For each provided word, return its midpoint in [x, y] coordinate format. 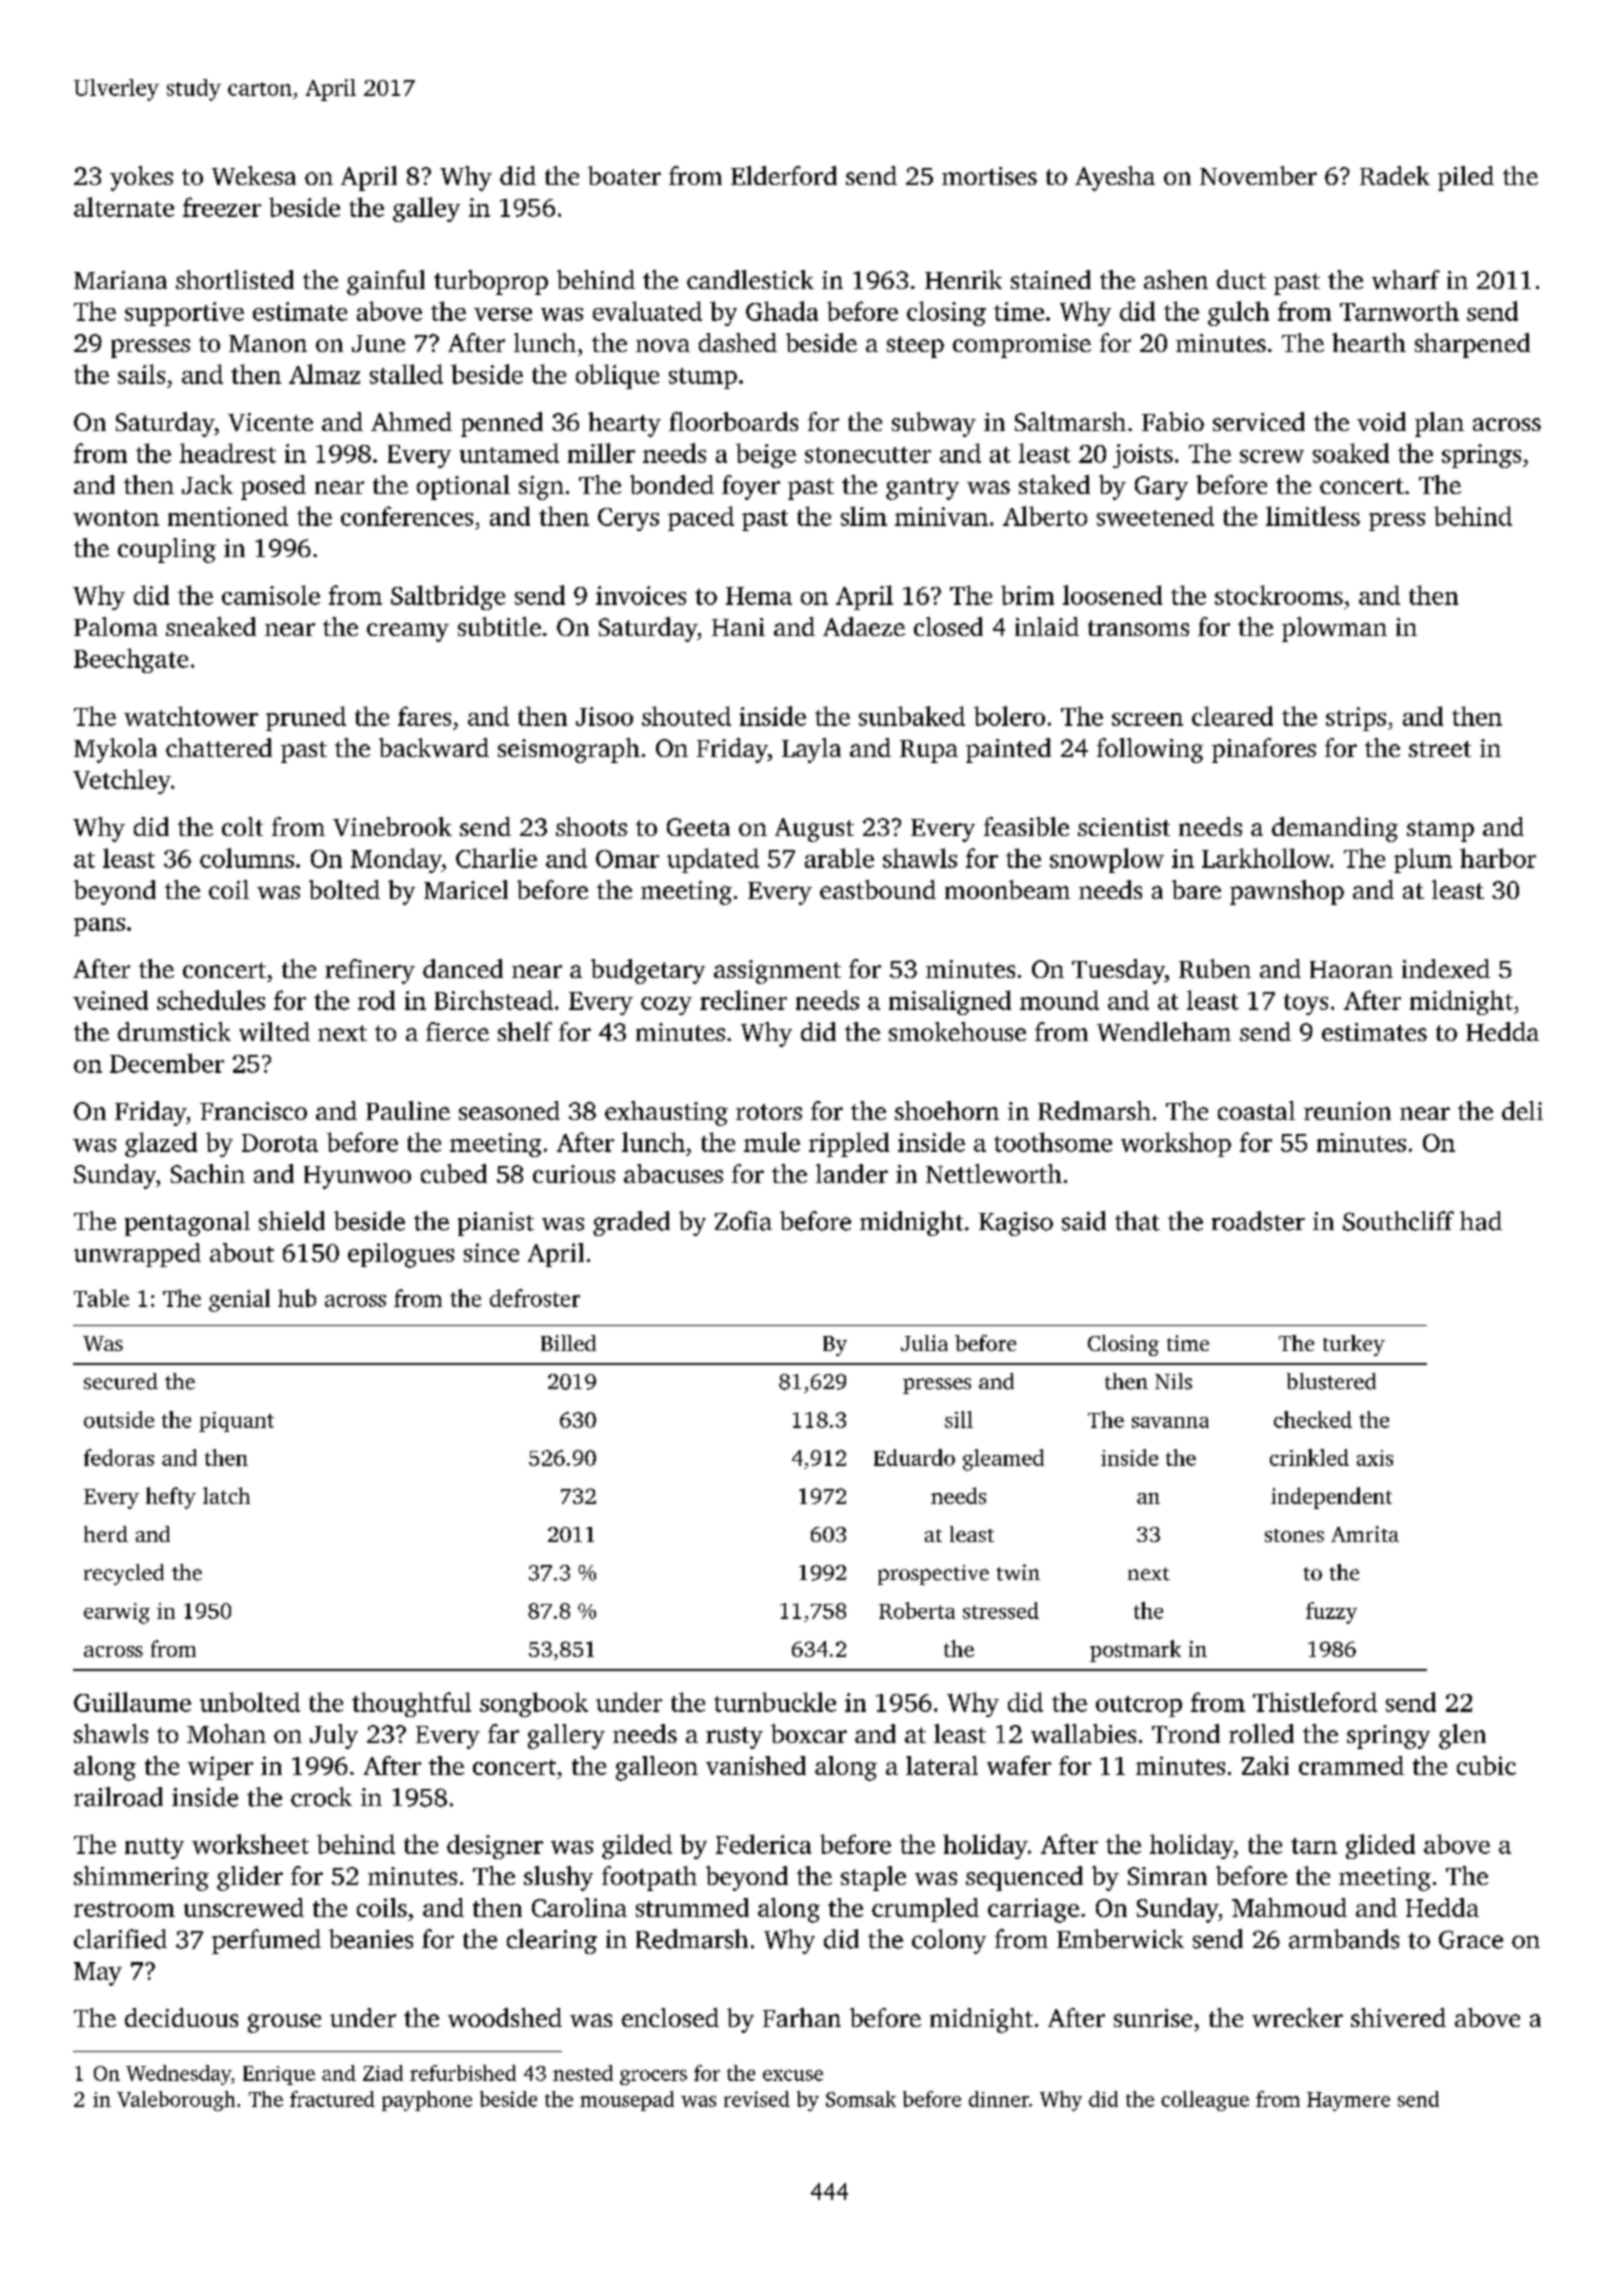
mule [772, 1142]
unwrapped [137, 1255]
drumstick [174, 1031]
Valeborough [176, 2101]
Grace [1471, 1939]
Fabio [1173, 421]
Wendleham [1164, 1031]
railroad [118, 1797]
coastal [1256, 1110]
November [1258, 175]
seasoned [509, 1110]
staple [873, 1878]
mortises [989, 176]
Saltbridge [448, 597]
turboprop [491, 282]
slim [864, 516]
